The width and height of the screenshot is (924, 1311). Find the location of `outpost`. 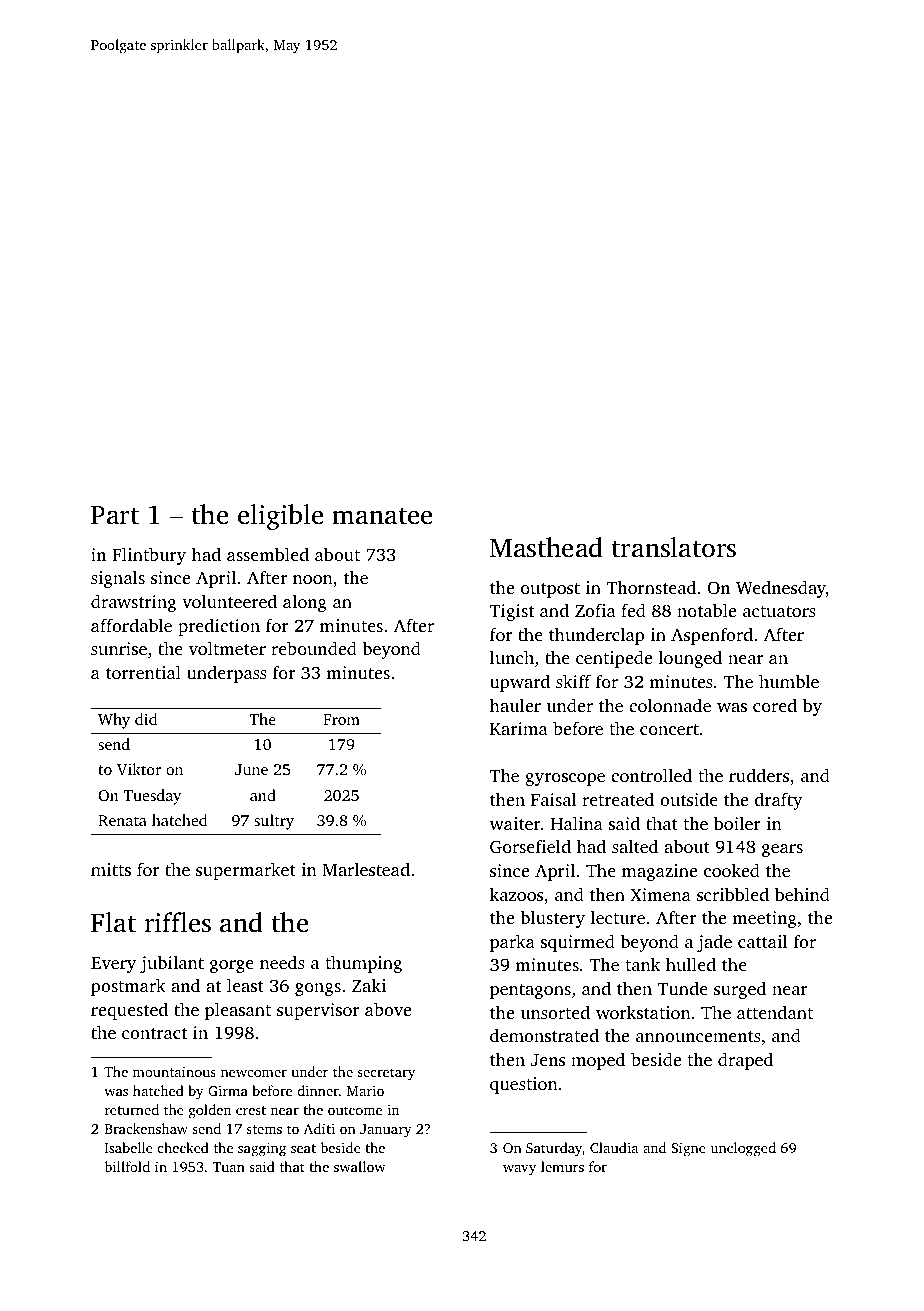

outpost is located at coordinates (550, 590).
